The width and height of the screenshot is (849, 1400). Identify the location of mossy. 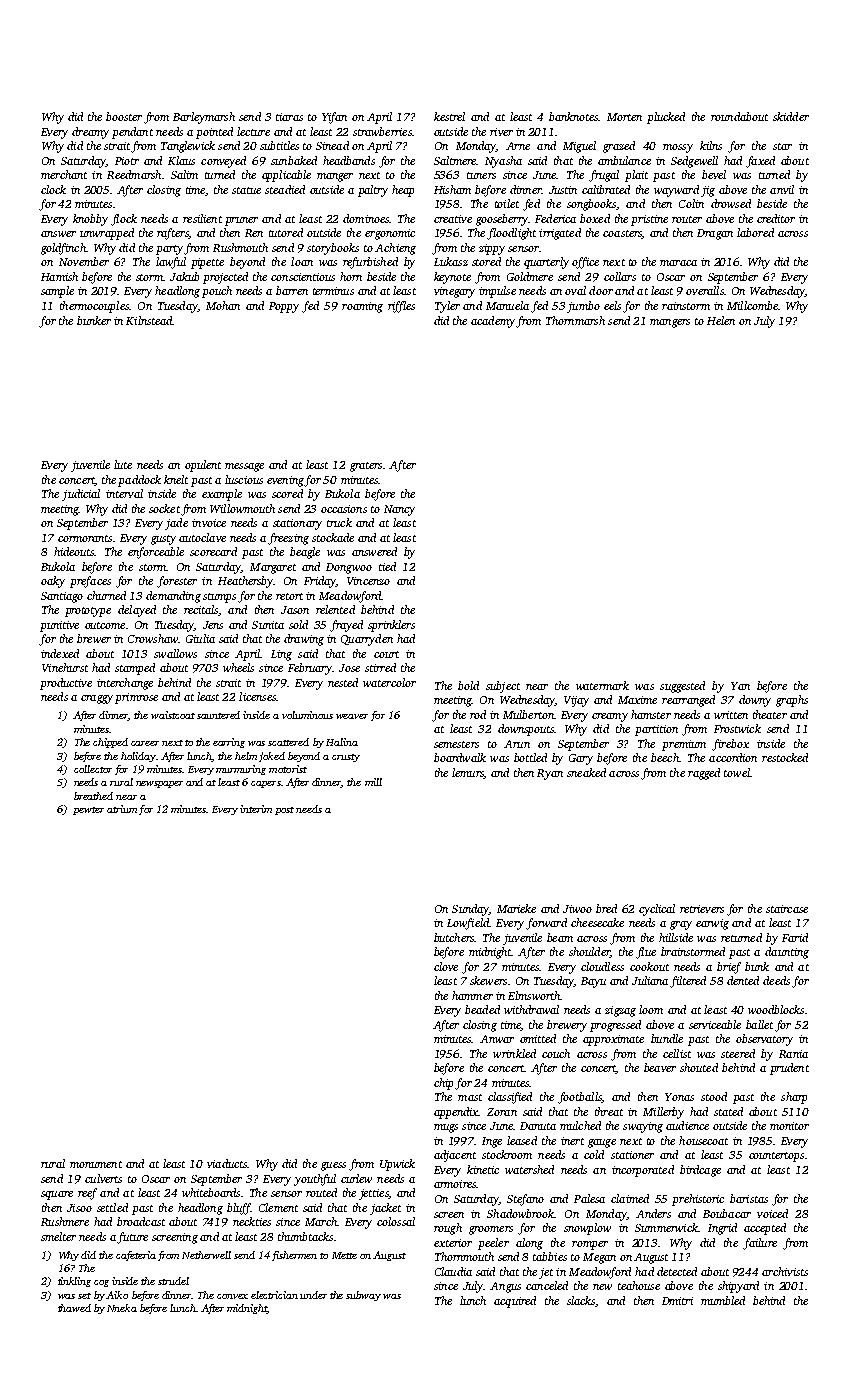
(678, 148).
